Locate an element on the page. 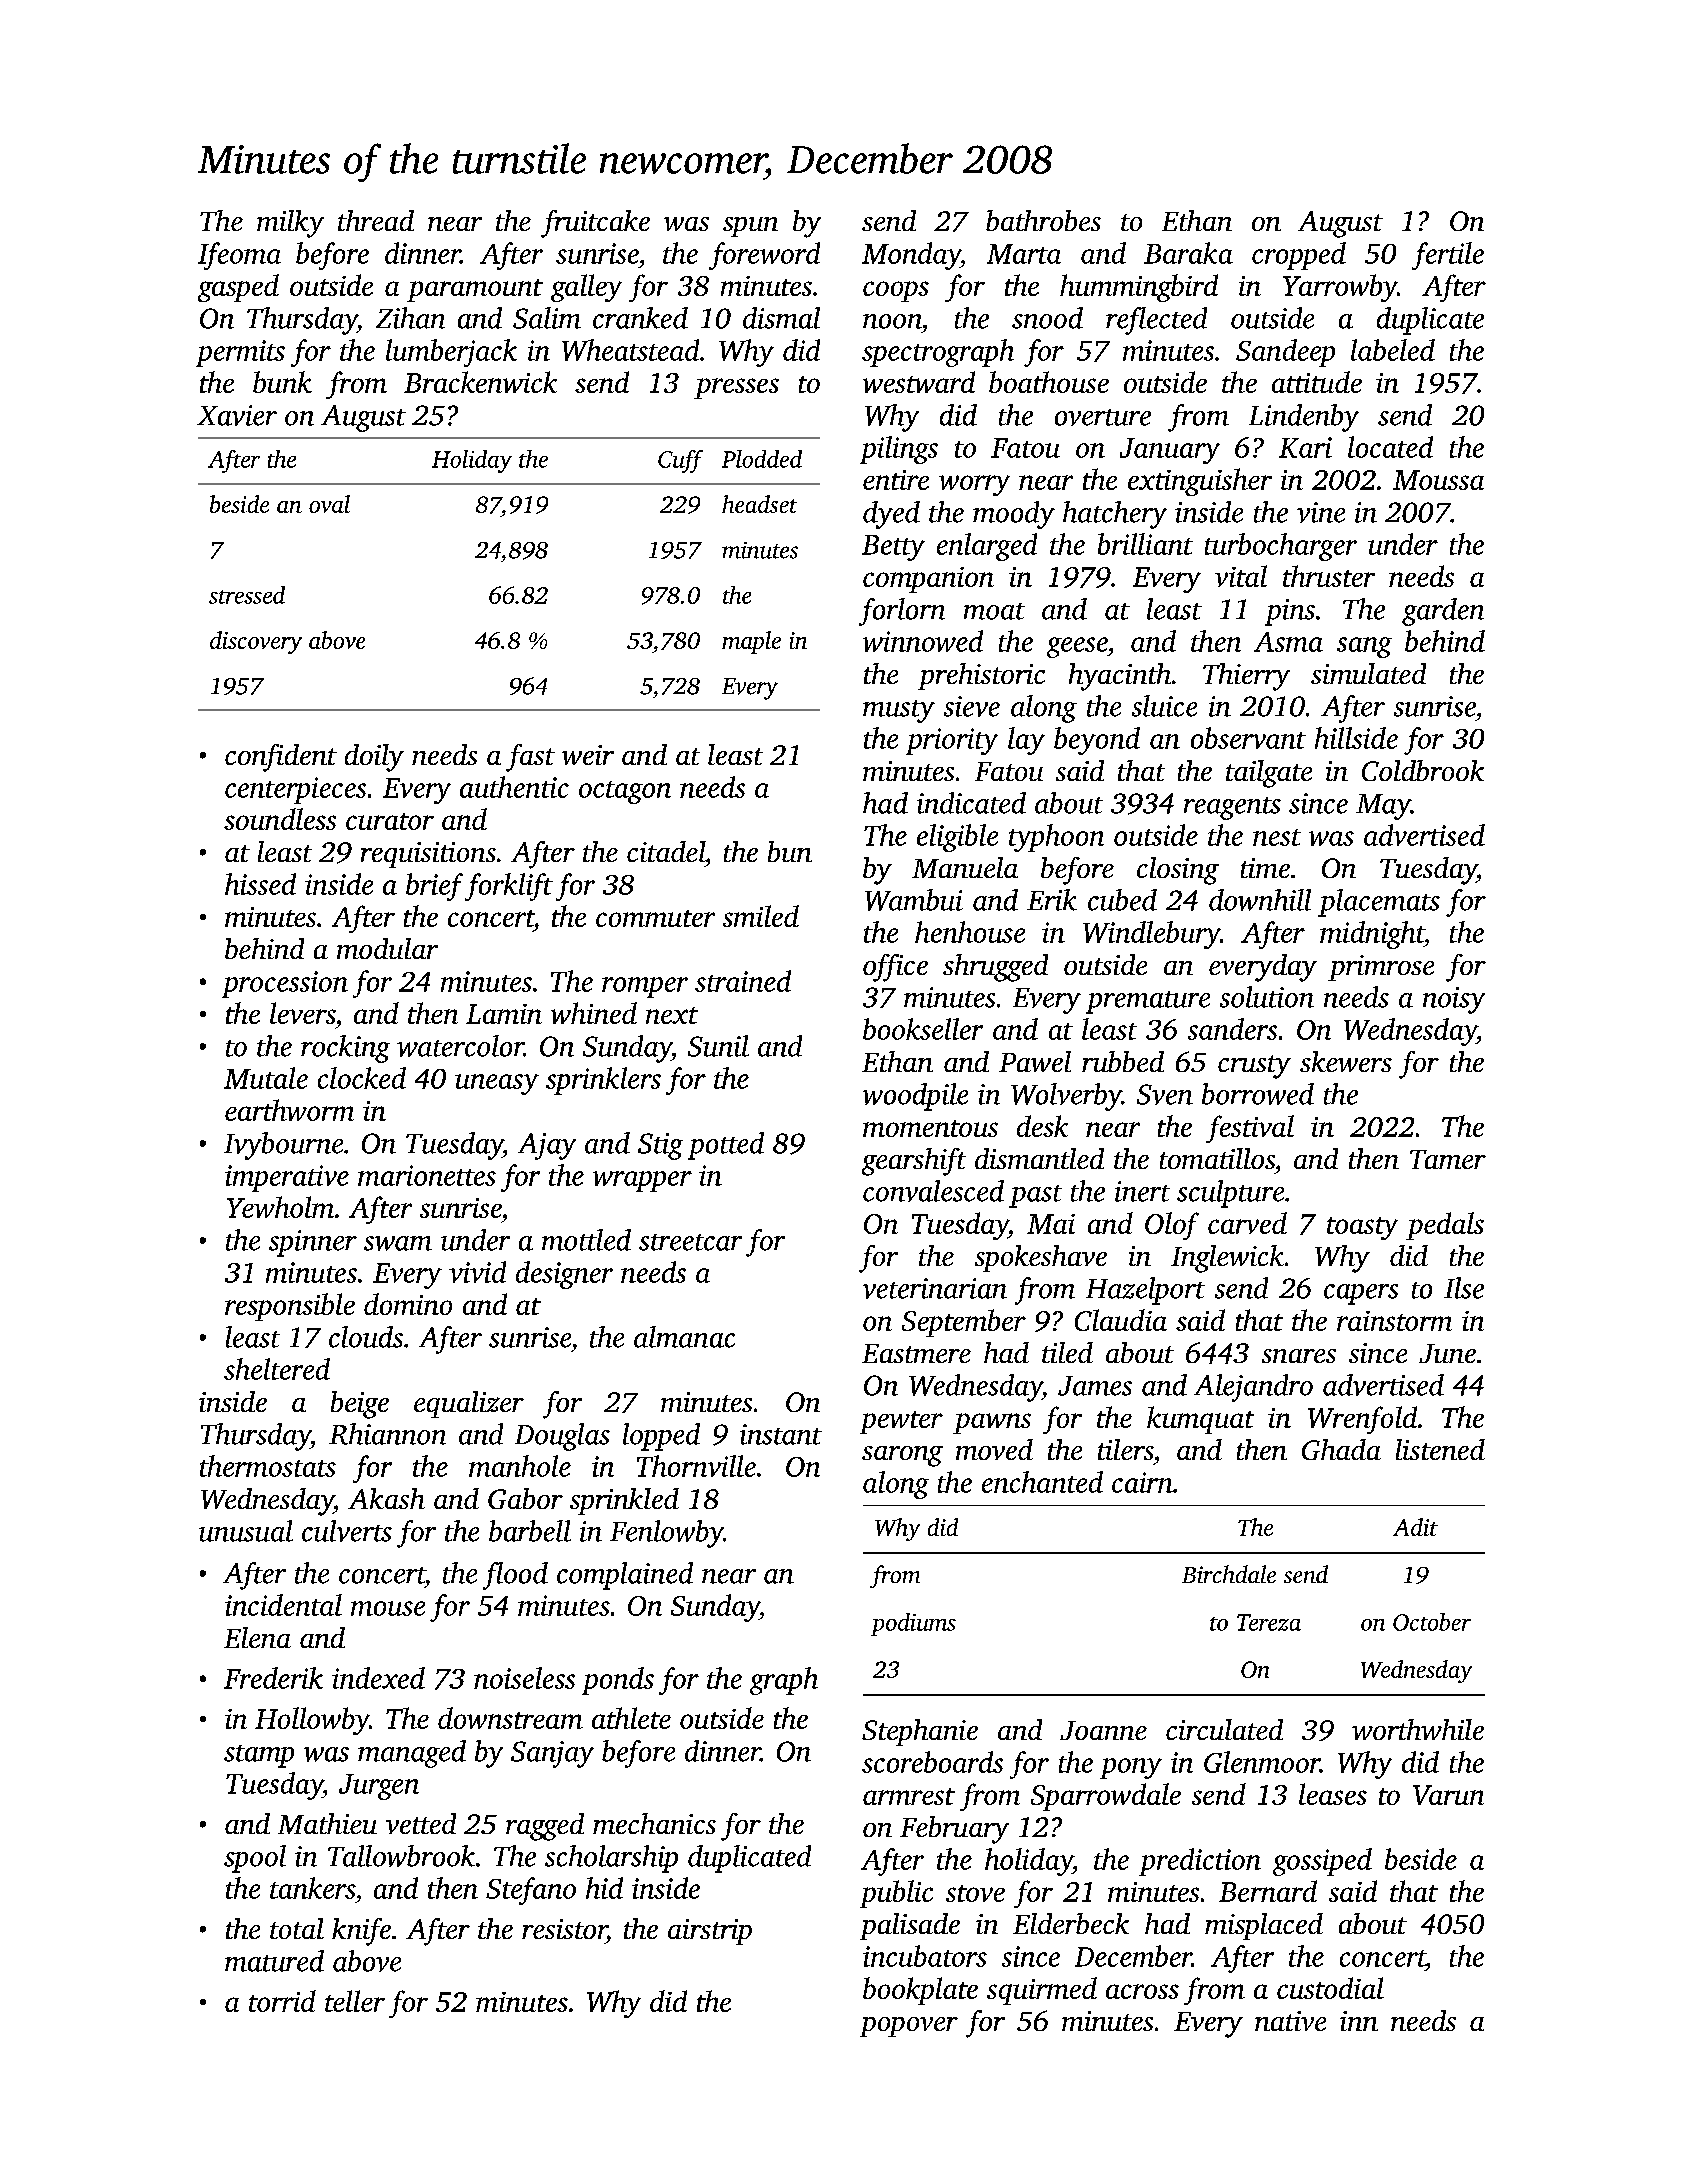  equalizer is located at coordinates (469, 1404).
